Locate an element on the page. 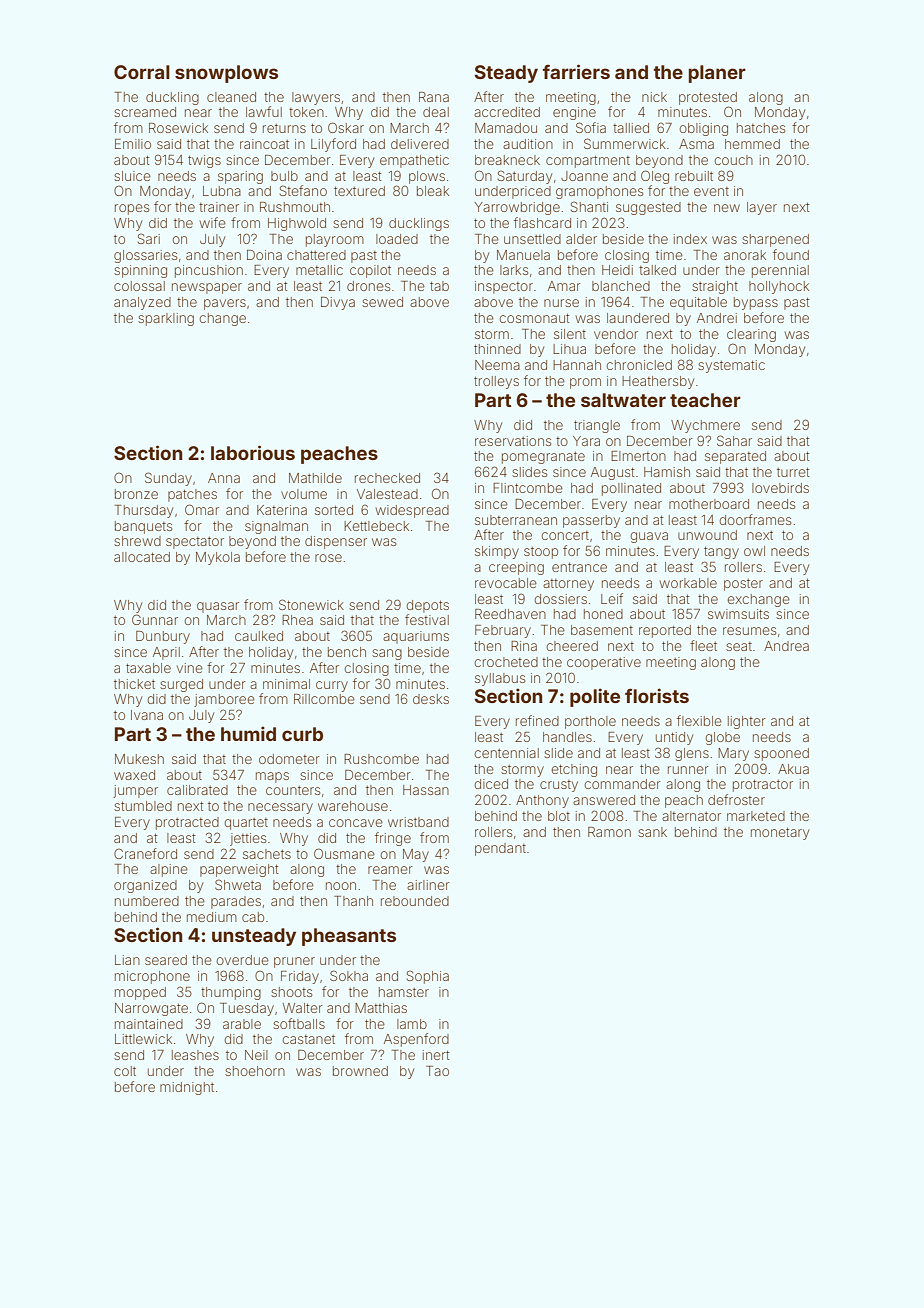 This page has width=924, height=1308. pollinated is located at coordinates (631, 489).
